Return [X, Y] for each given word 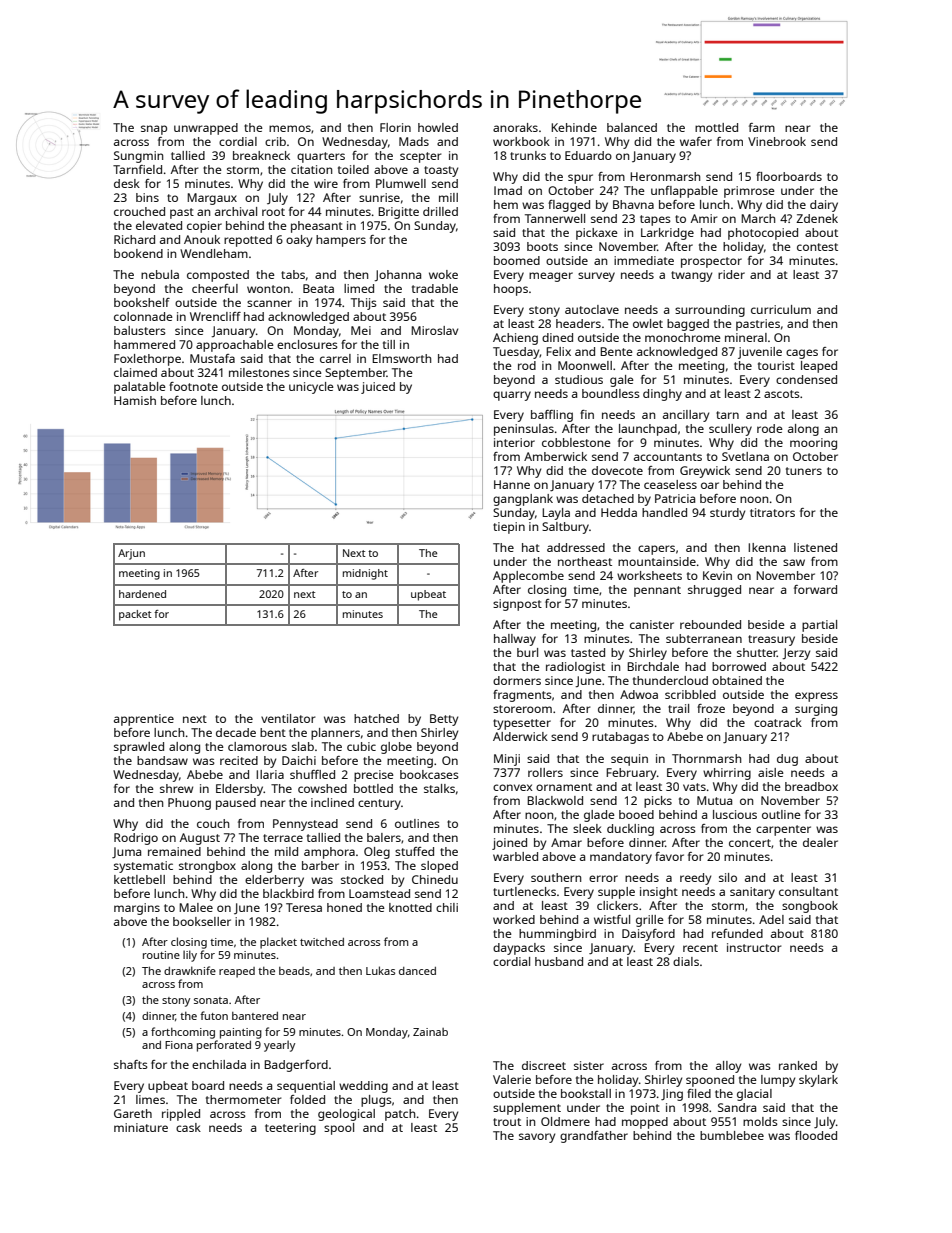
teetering [290, 1129]
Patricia [675, 498]
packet [135, 615]
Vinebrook [777, 141]
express [816, 697]
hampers [341, 241]
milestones [259, 372]
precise [374, 776]
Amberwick [555, 456]
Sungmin [138, 157]
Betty [444, 720]
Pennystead [305, 825]
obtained [737, 680]
